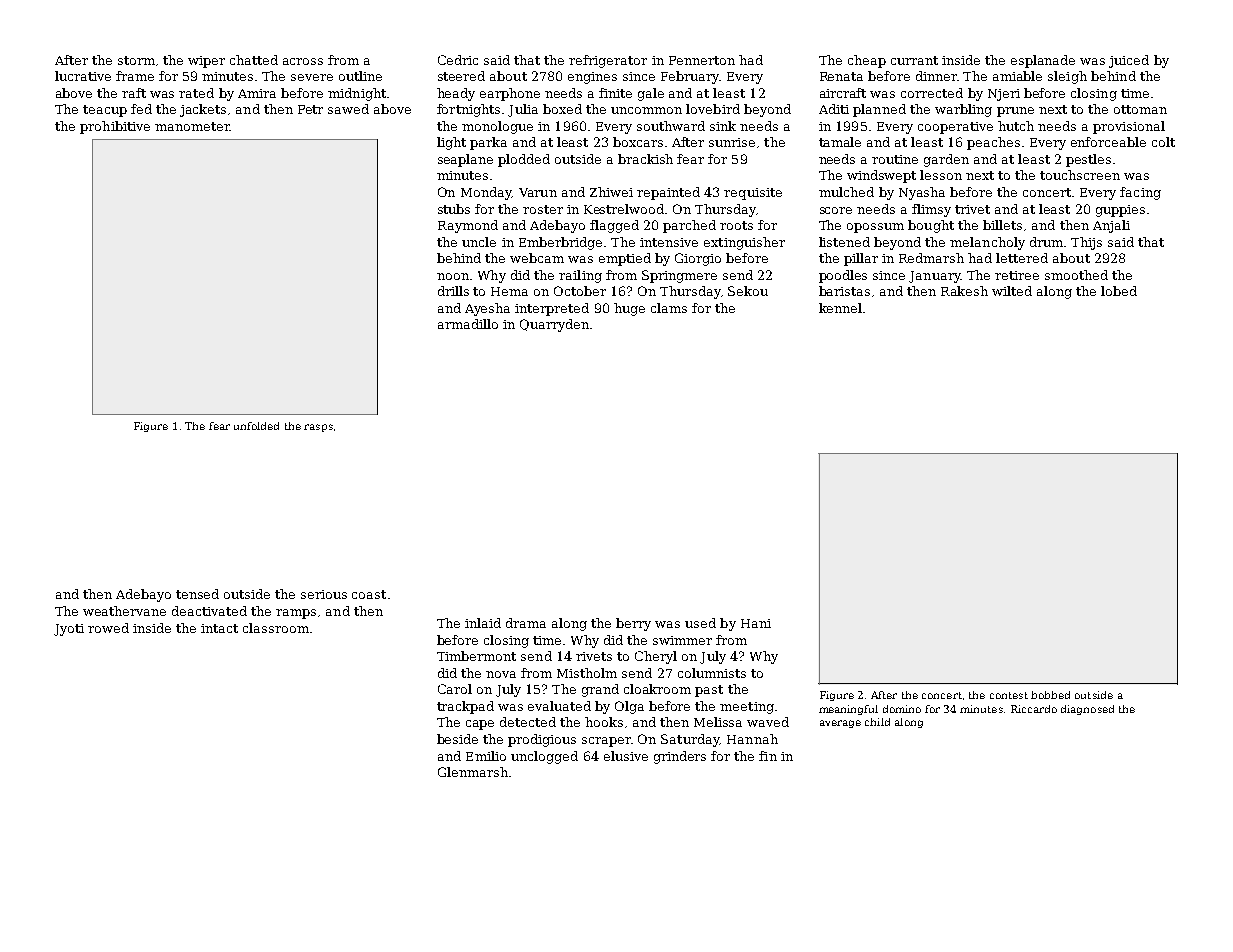  Describe the element at coordinates (473, 772) in the document. I see `Glenmarsh` at that location.
